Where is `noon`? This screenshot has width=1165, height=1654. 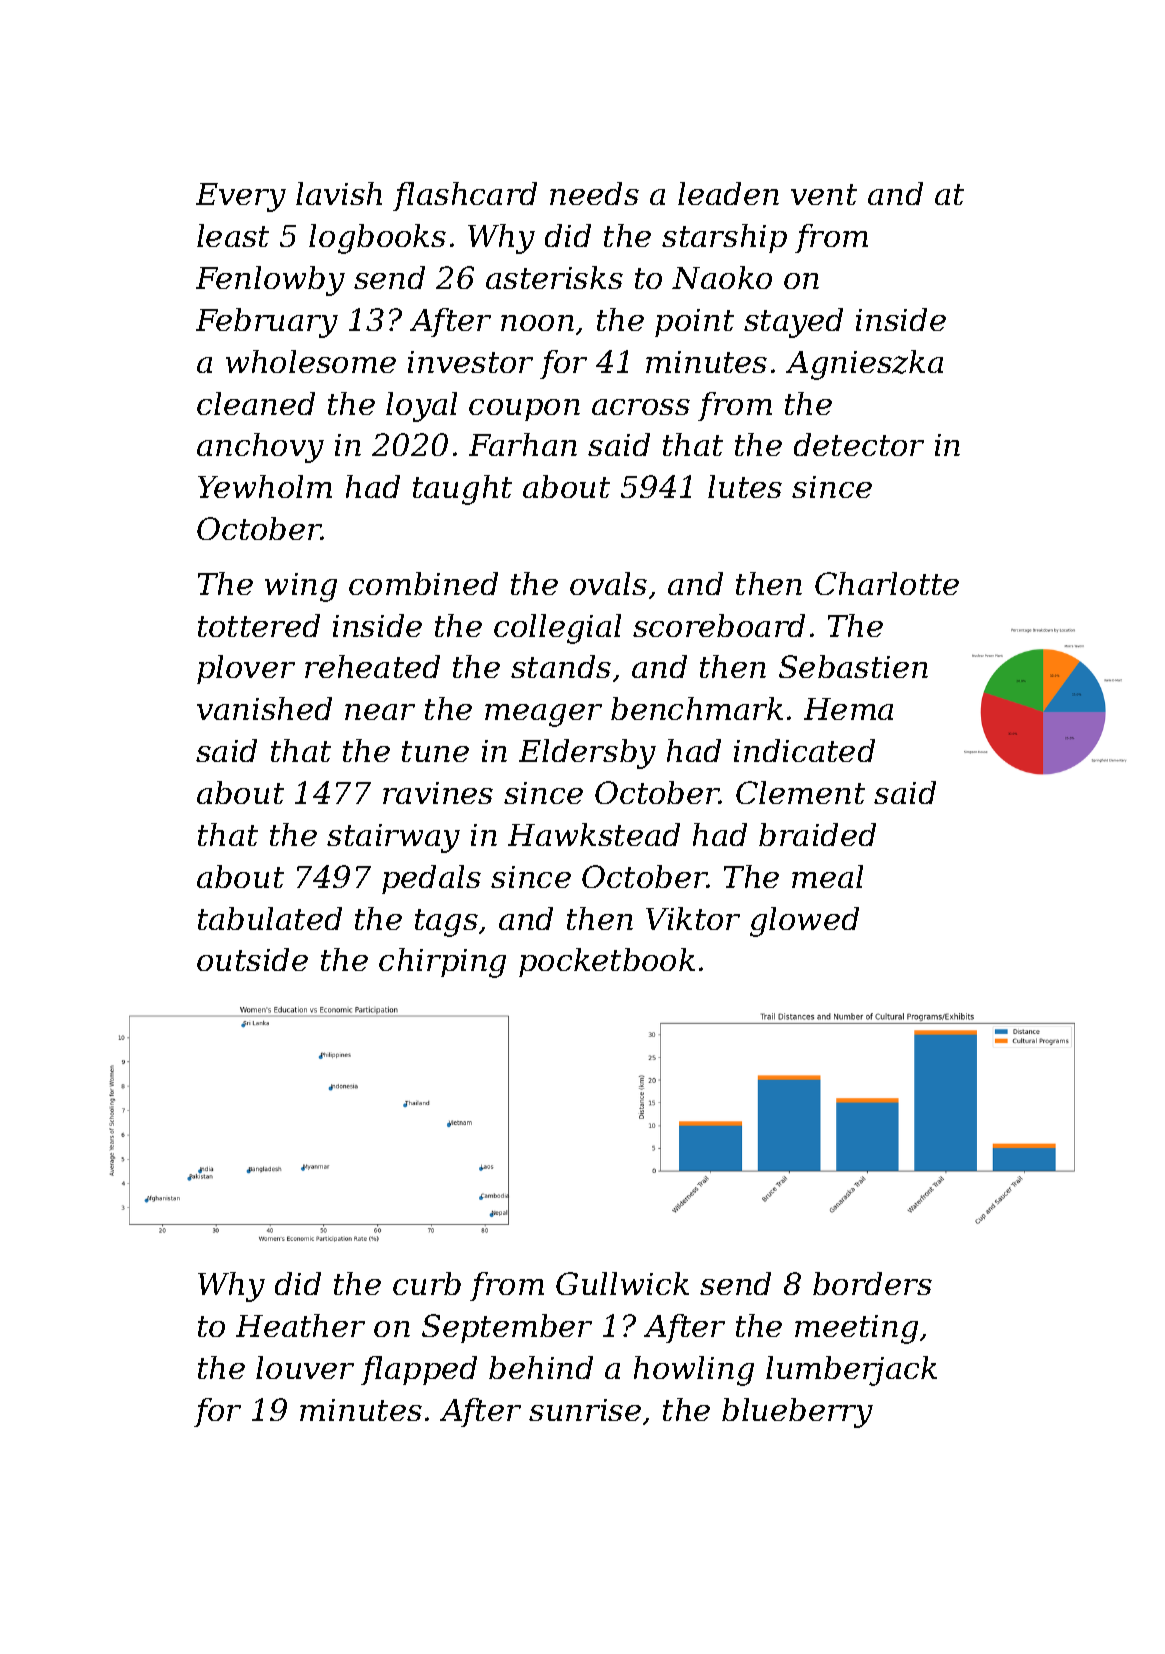
noon is located at coordinates (537, 323).
